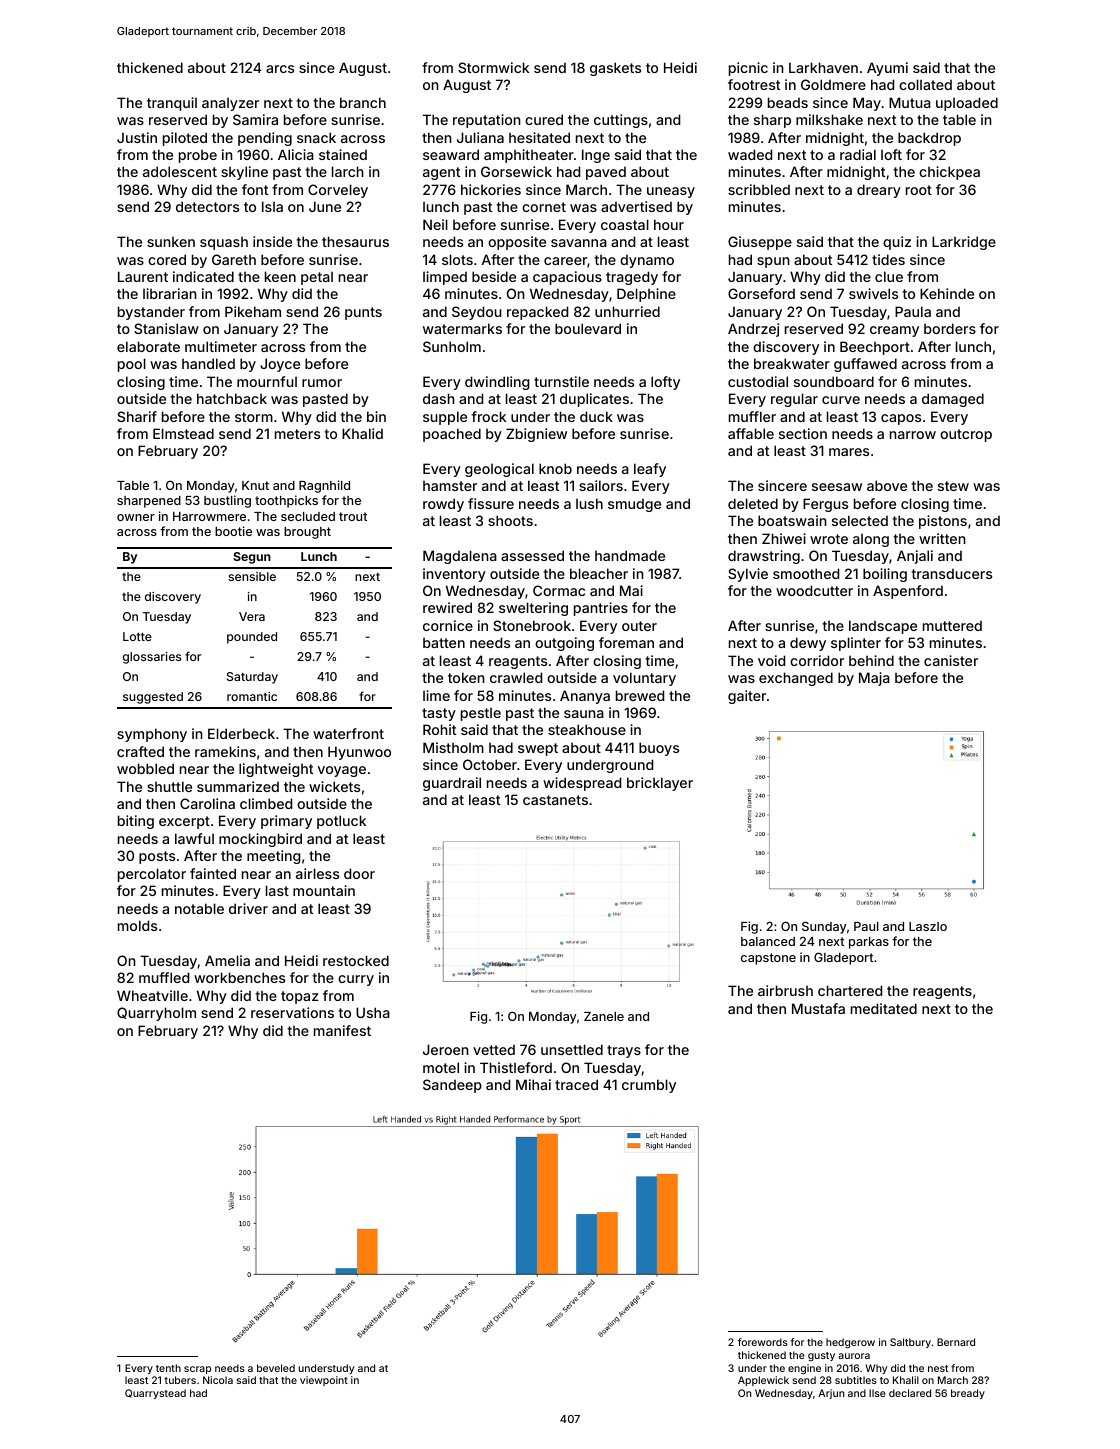 The width and height of the screenshot is (1120, 1449). What do you see at coordinates (874, 679) in the screenshot?
I see `Maja` at bounding box center [874, 679].
